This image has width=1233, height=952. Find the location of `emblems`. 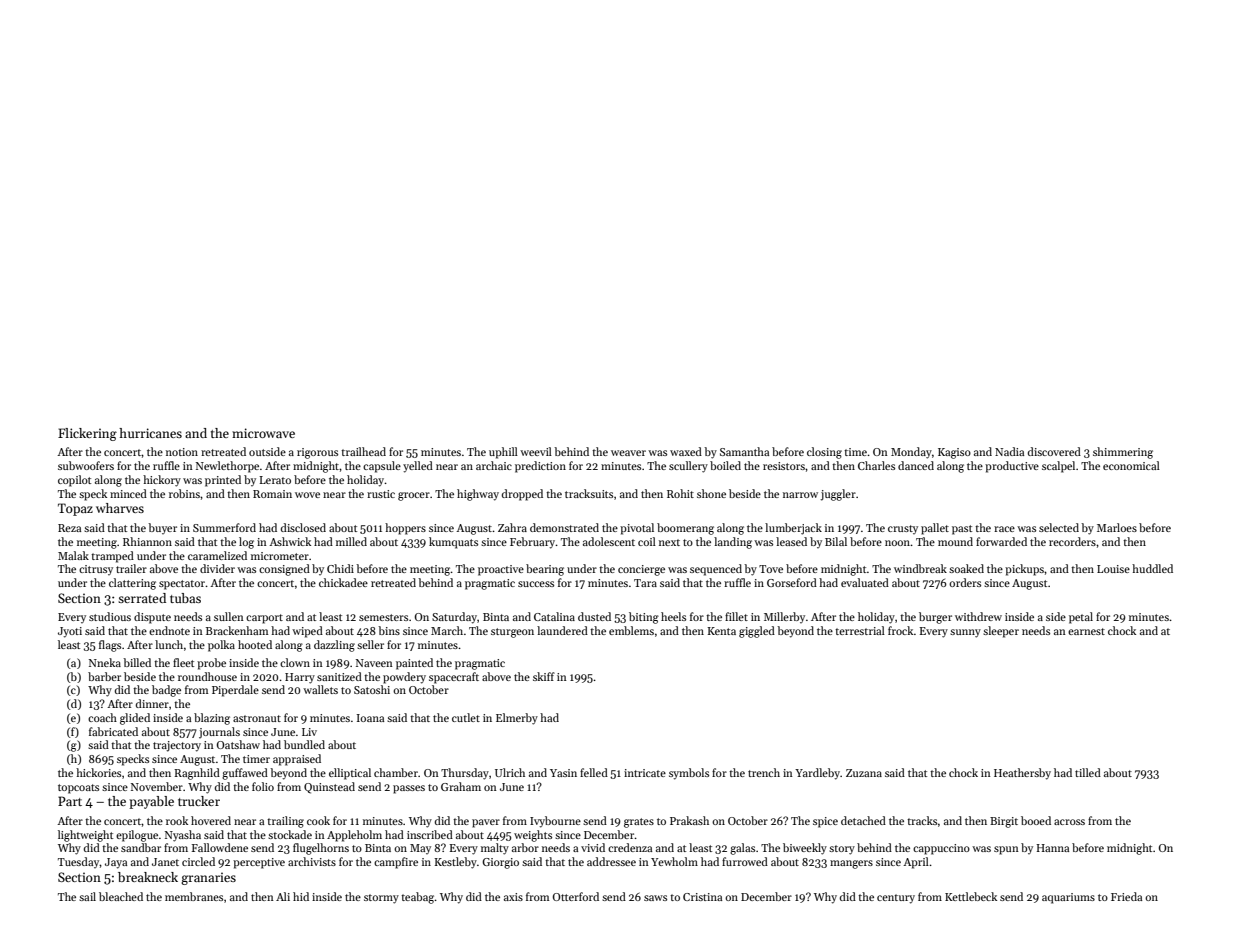

emblems is located at coordinates (631, 630).
